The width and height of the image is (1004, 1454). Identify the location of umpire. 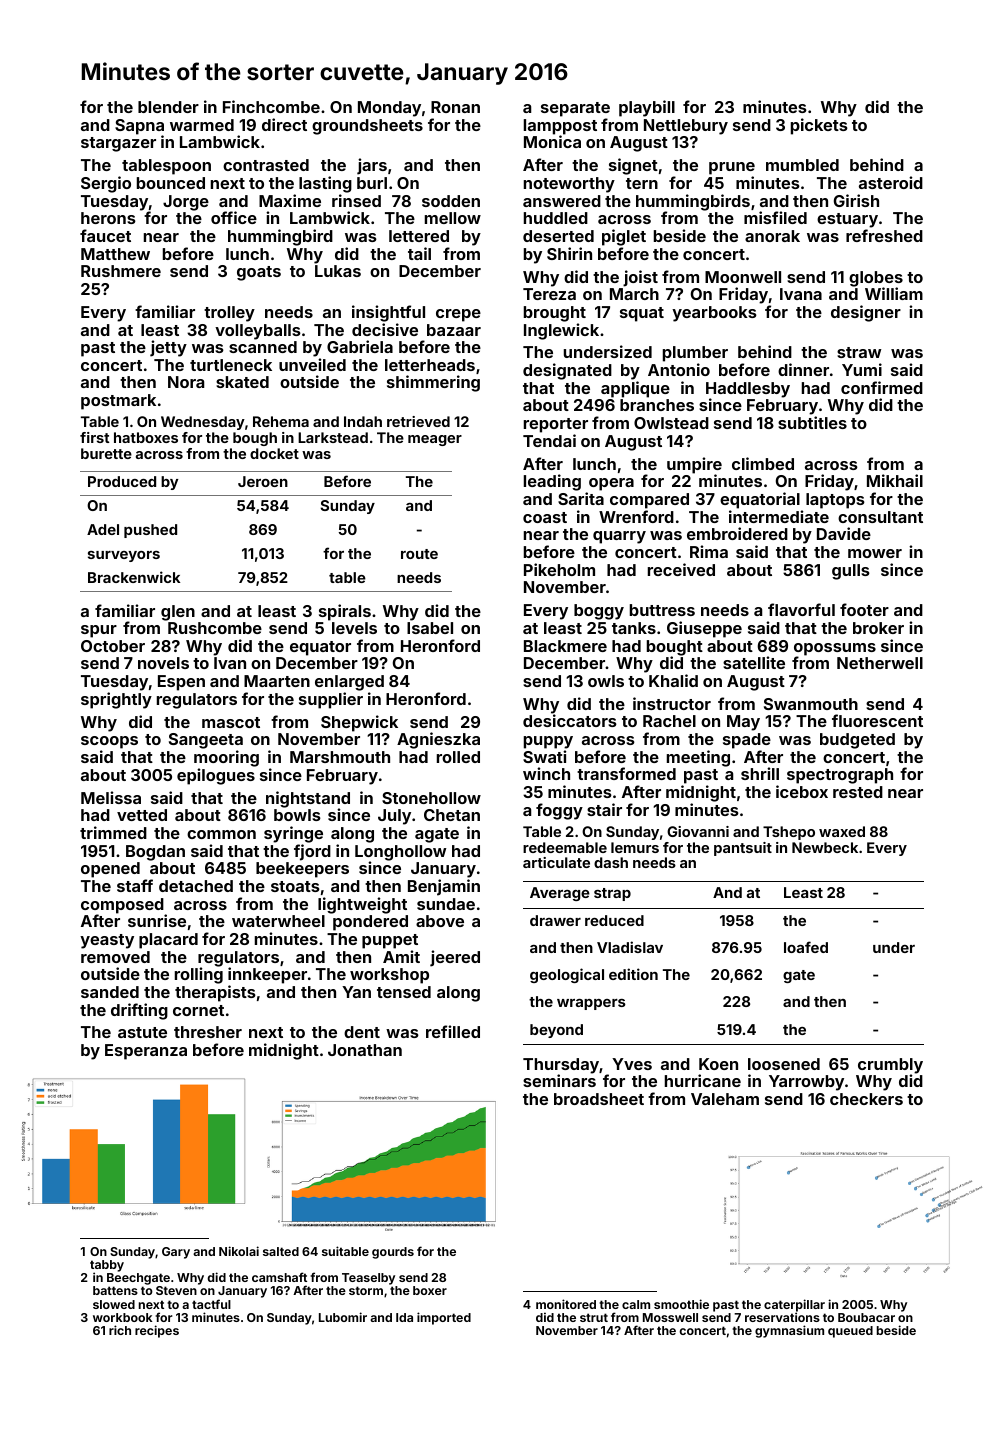
(694, 465).
